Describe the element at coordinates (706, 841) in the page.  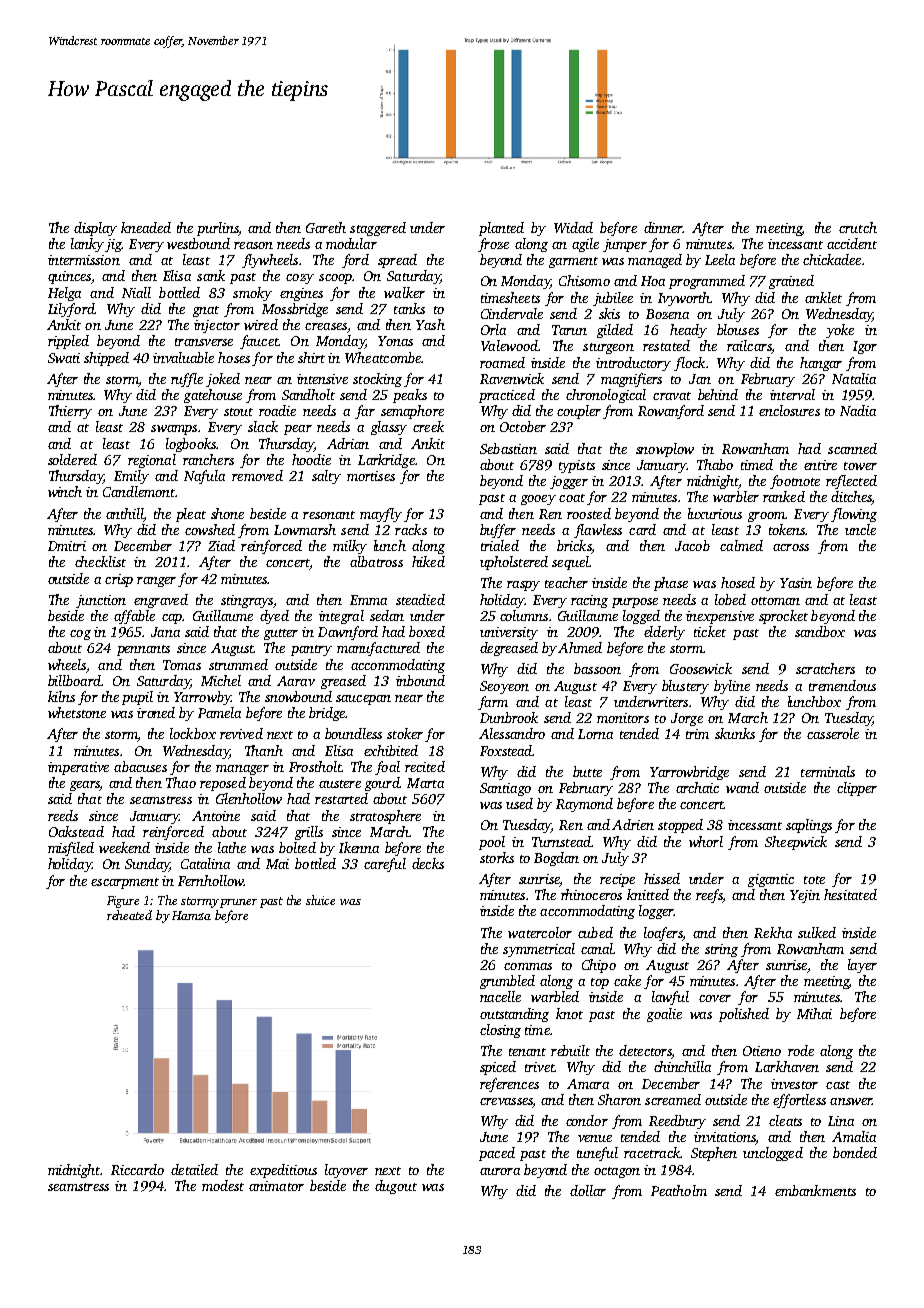
I see `whorl` at that location.
